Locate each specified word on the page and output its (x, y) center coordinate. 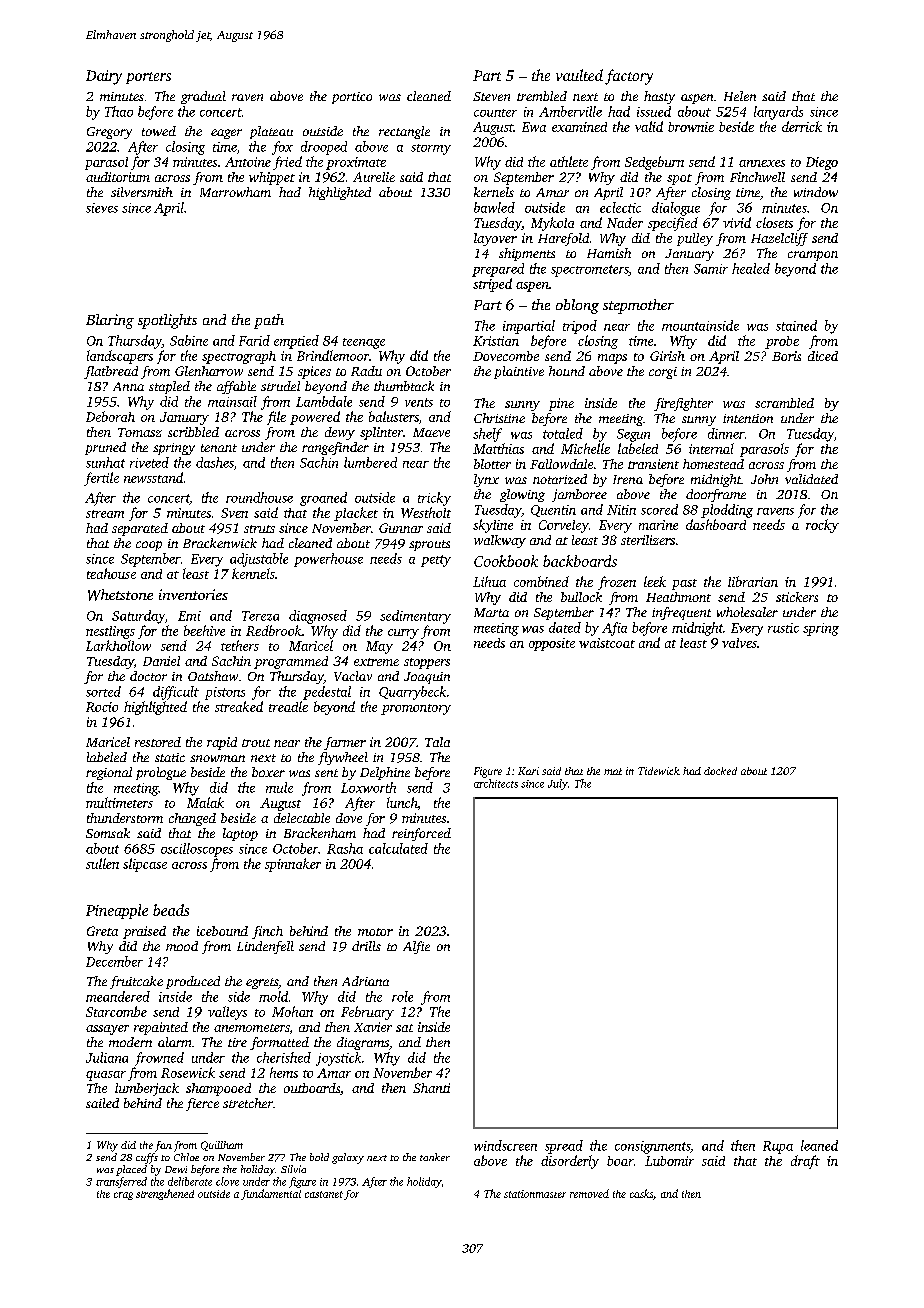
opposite (552, 644)
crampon (813, 256)
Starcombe (116, 1011)
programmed (291, 662)
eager (226, 134)
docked (720, 771)
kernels (494, 192)
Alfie (416, 947)
